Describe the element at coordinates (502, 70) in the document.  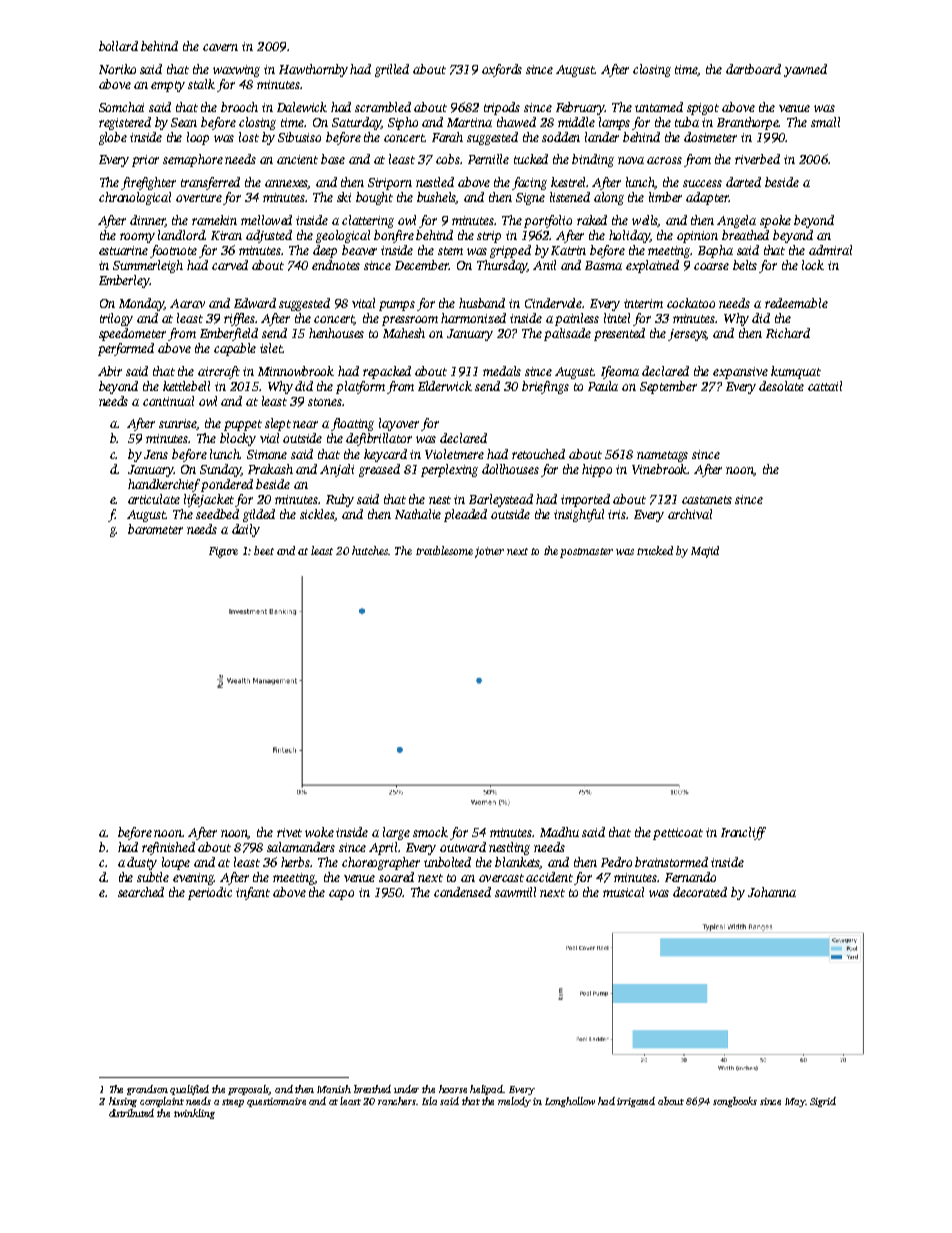
I see `oxfords` at that location.
